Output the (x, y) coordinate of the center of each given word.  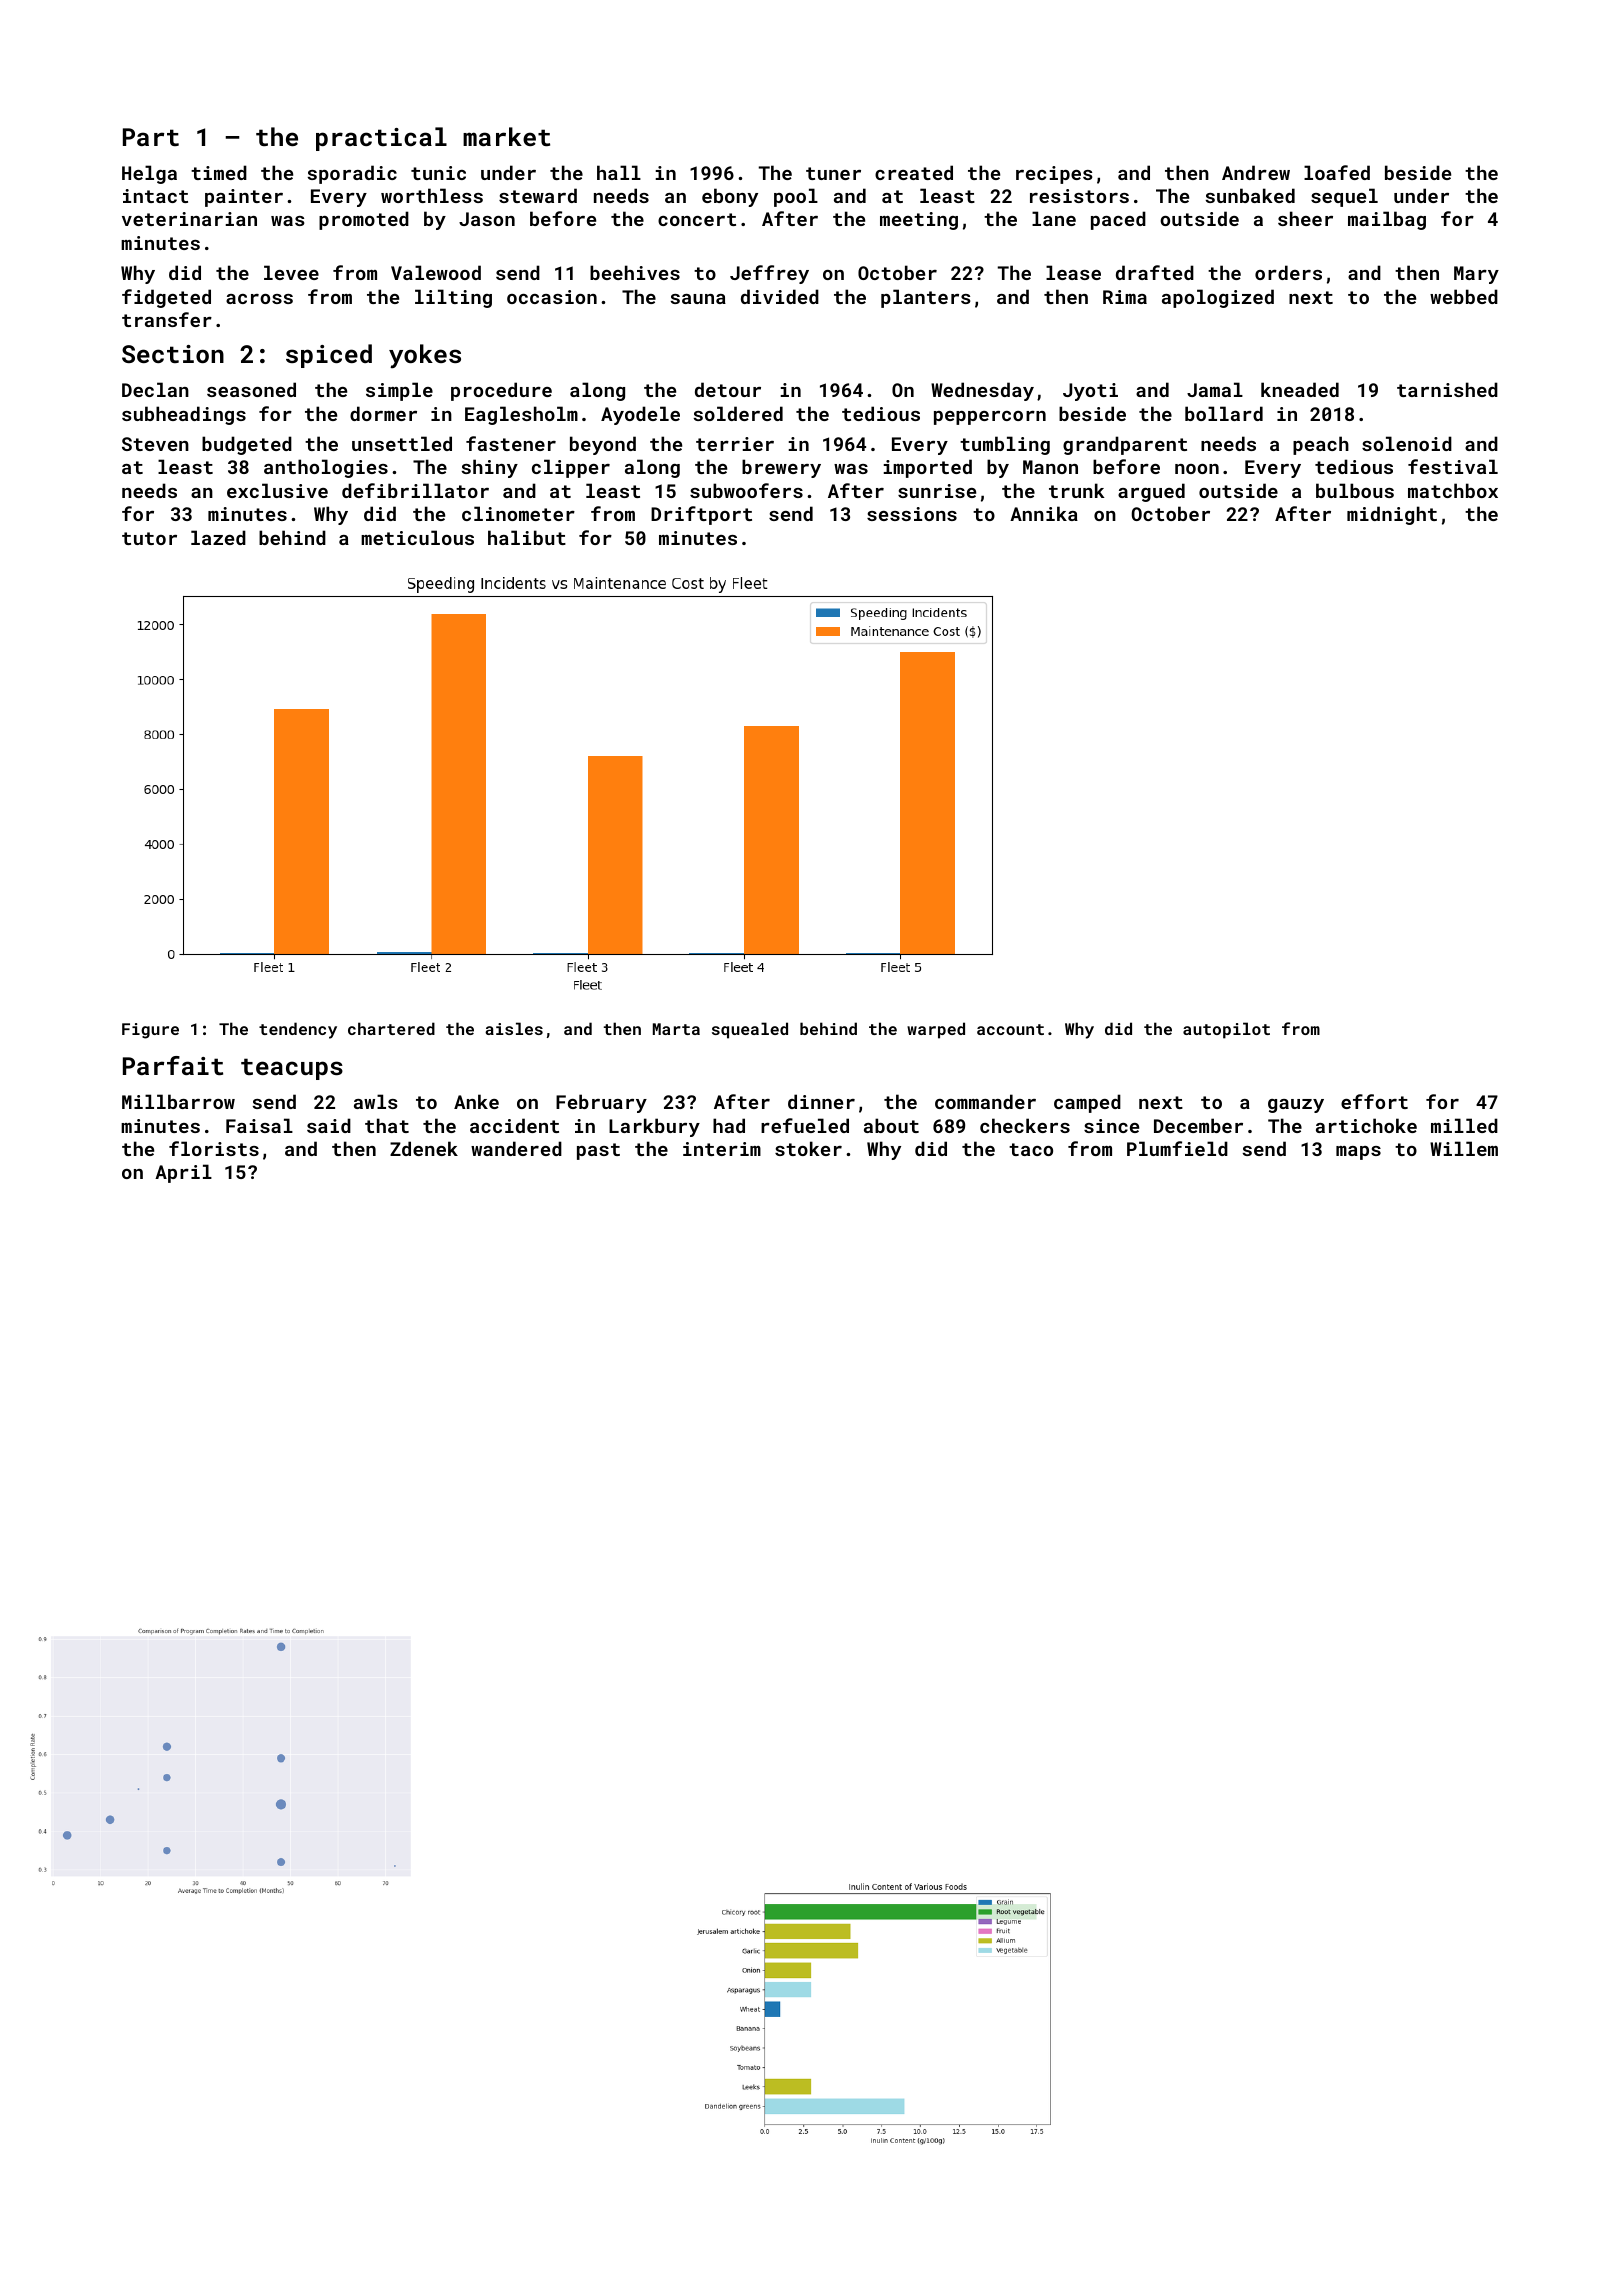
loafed (1337, 172)
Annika (1044, 513)
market (506, 136)
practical (381, 139)
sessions (912, 514)
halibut (527, 537)
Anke (476, 1101)
